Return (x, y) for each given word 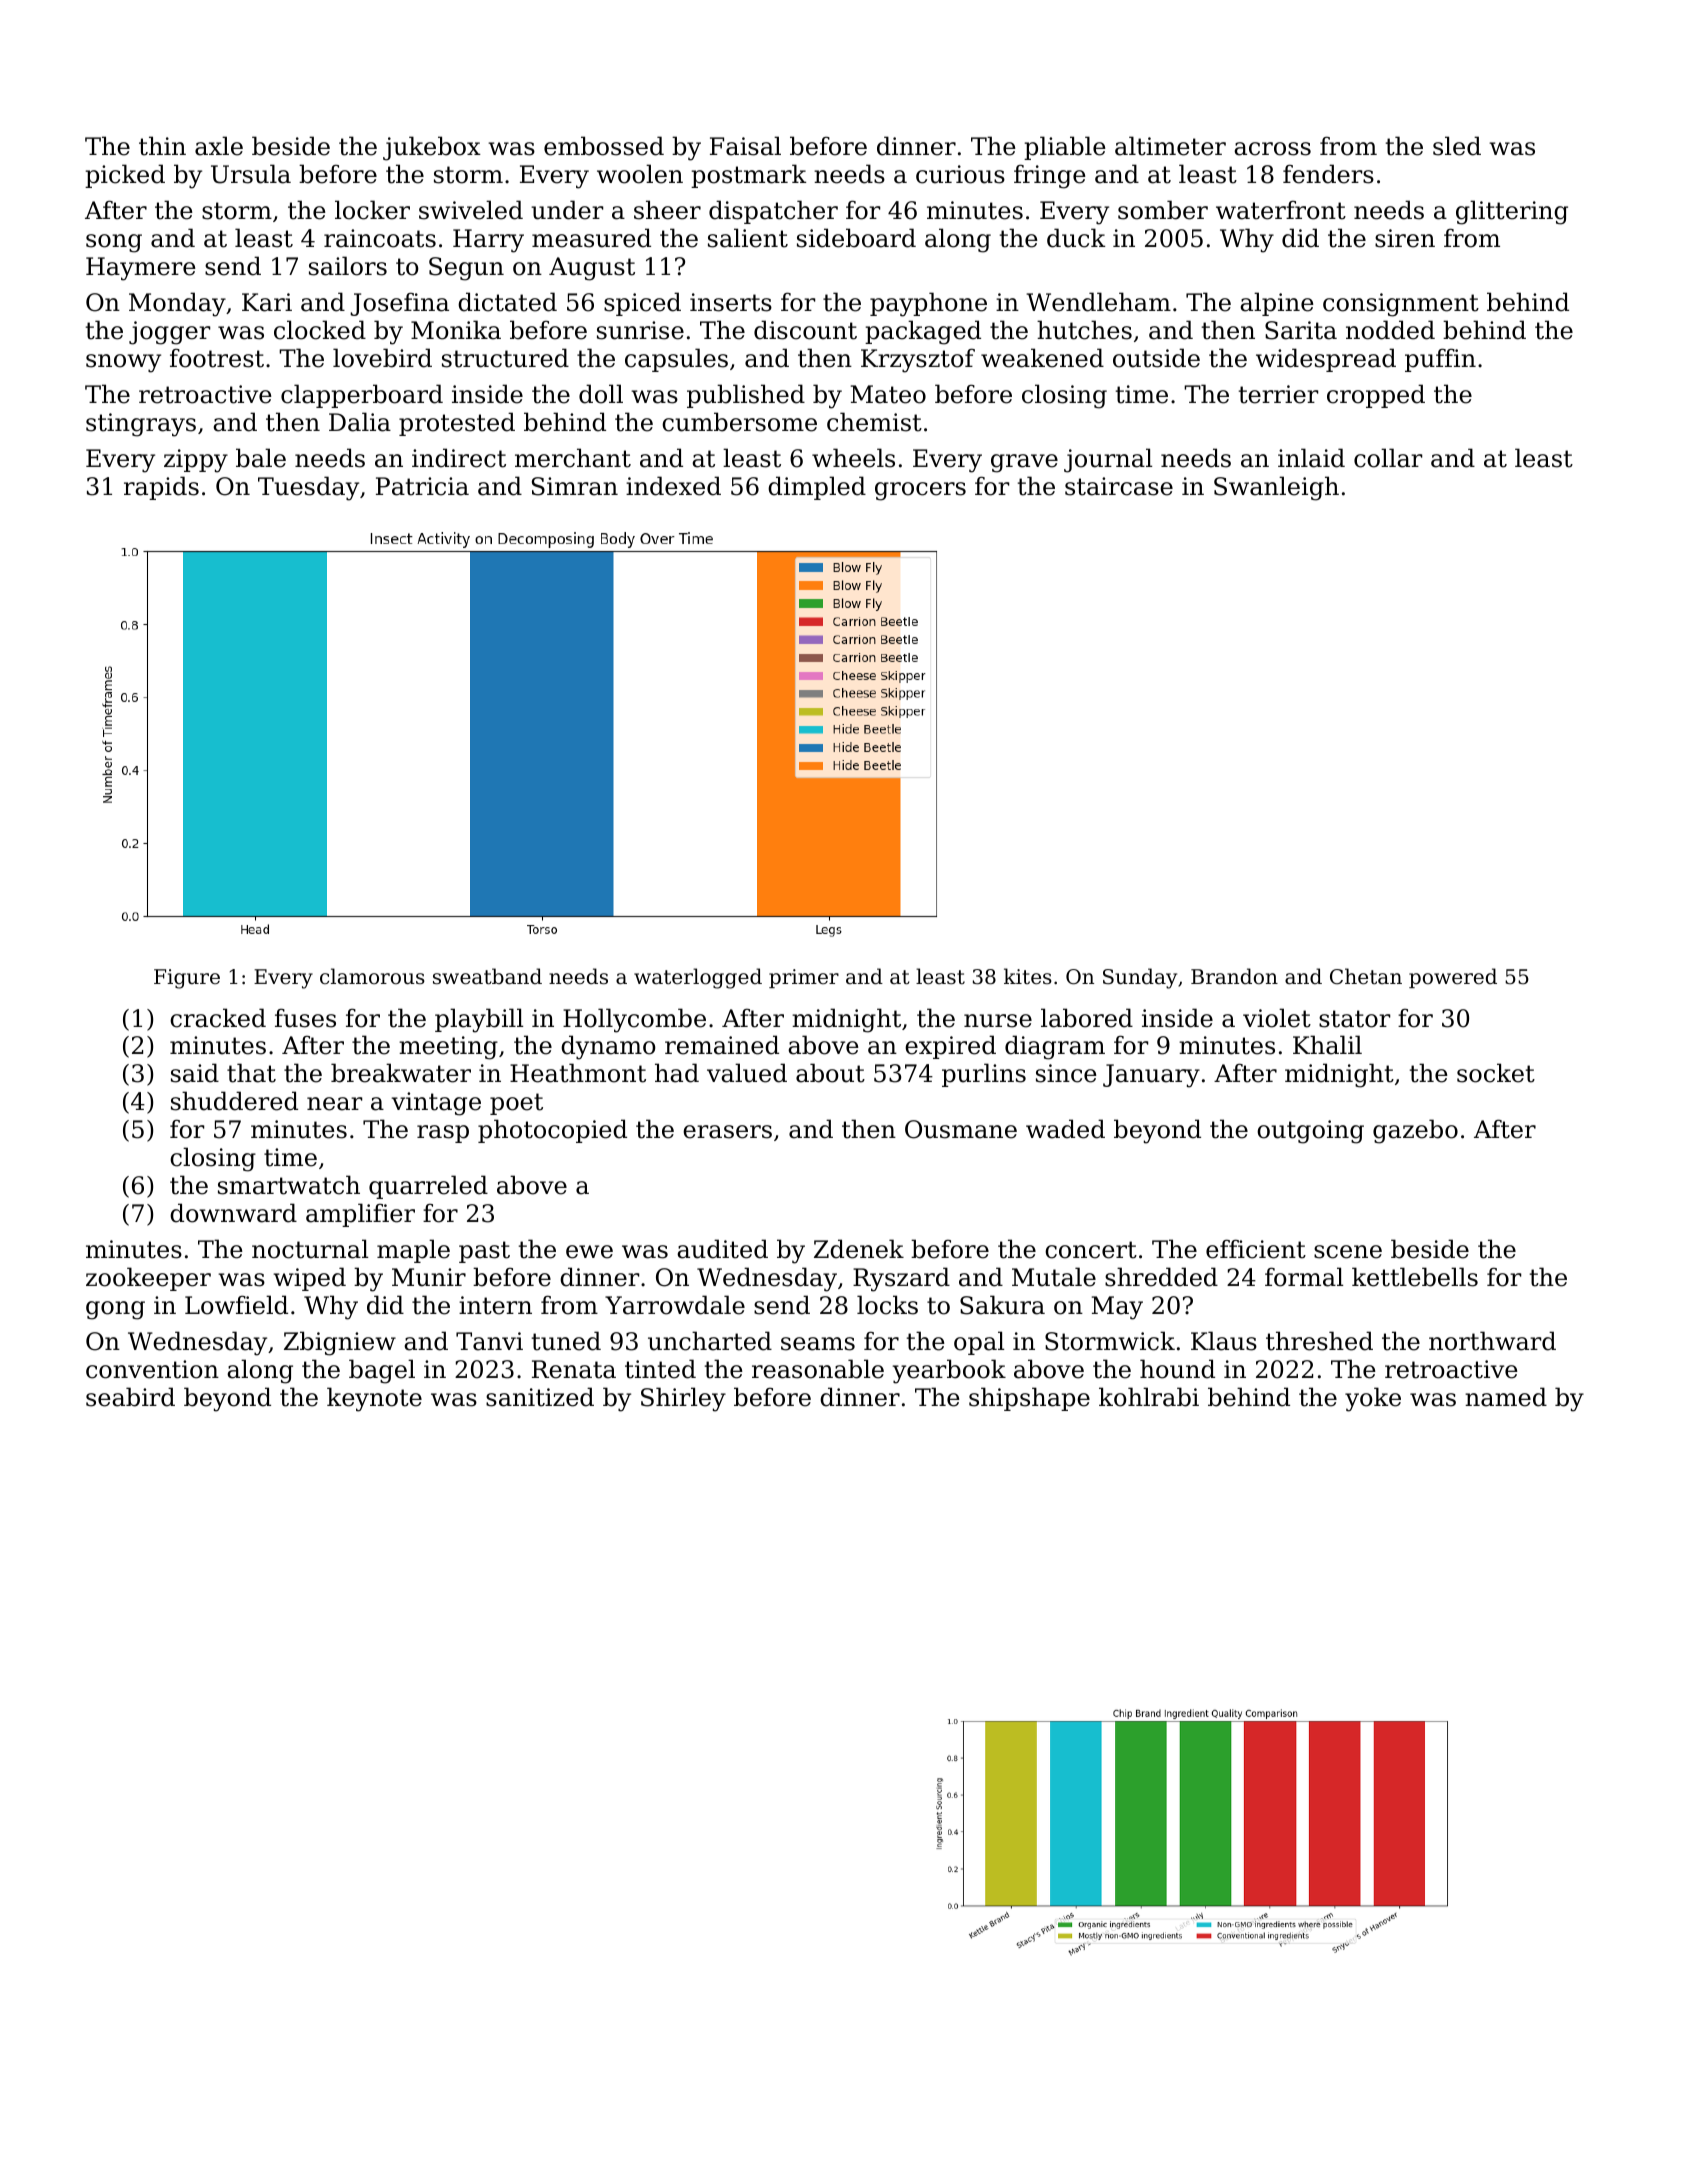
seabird (130, 1397)
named (1506, 1397)
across (1272, 149)
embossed (604, 146)
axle (219, 146)
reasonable (818, 1369)
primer (804, 978)
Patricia (422, 486)
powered (1453, 978)
